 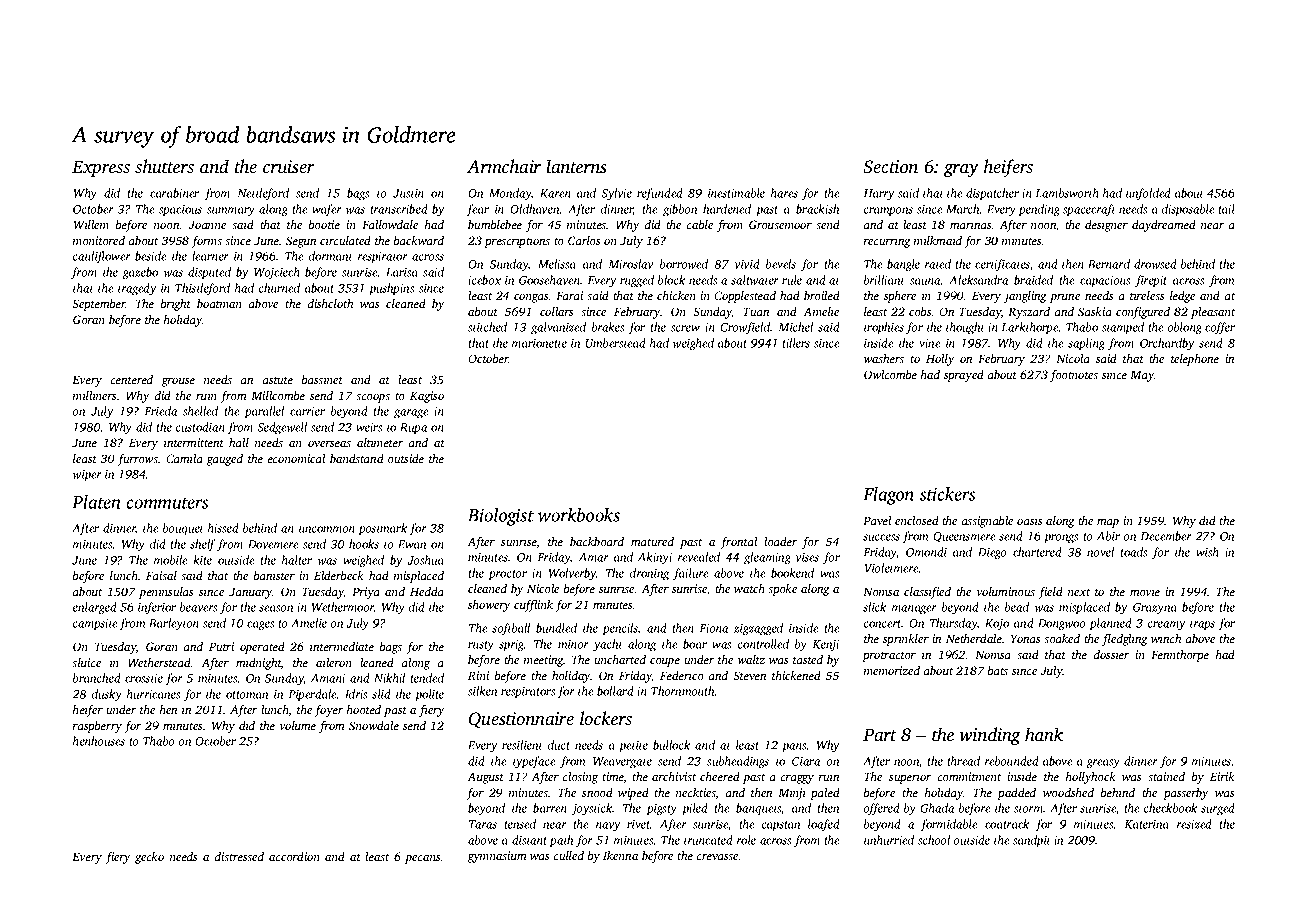 What do you see at coordinates (1226, 209) in the screenshot?
I see `tail` at bounding box center [1226, 209].
